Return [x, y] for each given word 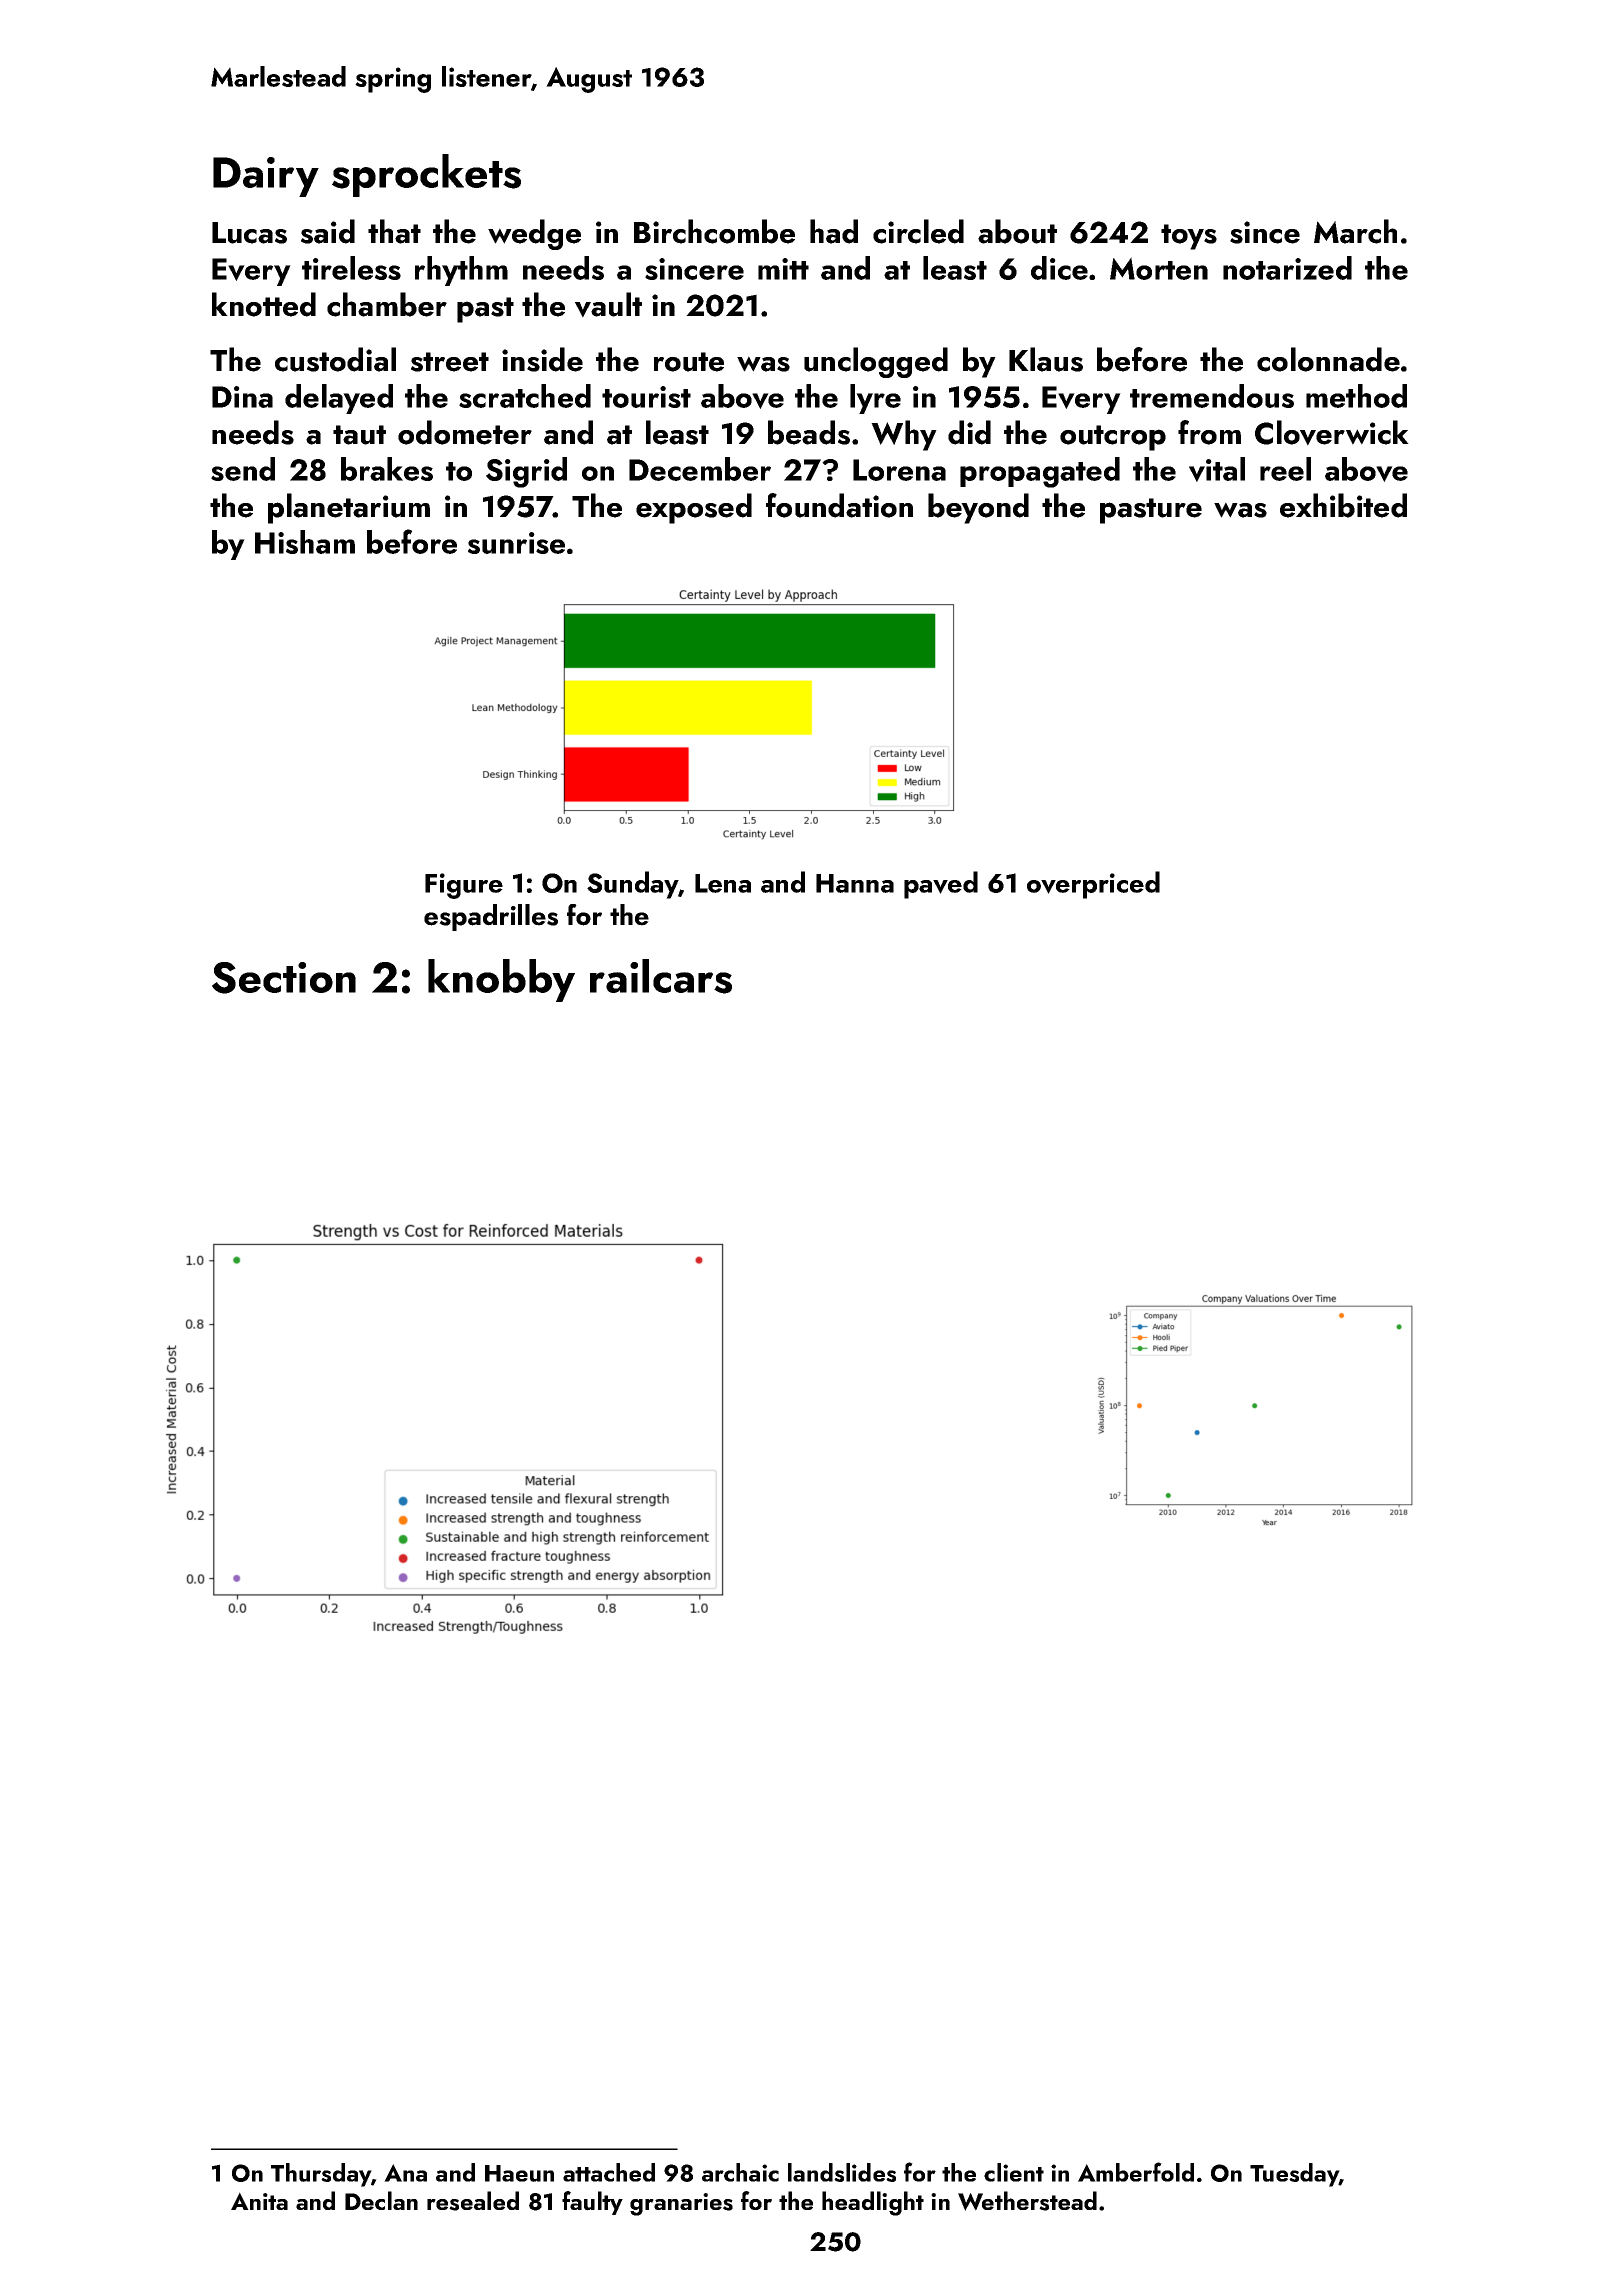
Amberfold [1136, 2172]
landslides [842, 2172]
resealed [473, 2201]
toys [1189, 237]
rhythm [461, 271]
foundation [839, 505]
